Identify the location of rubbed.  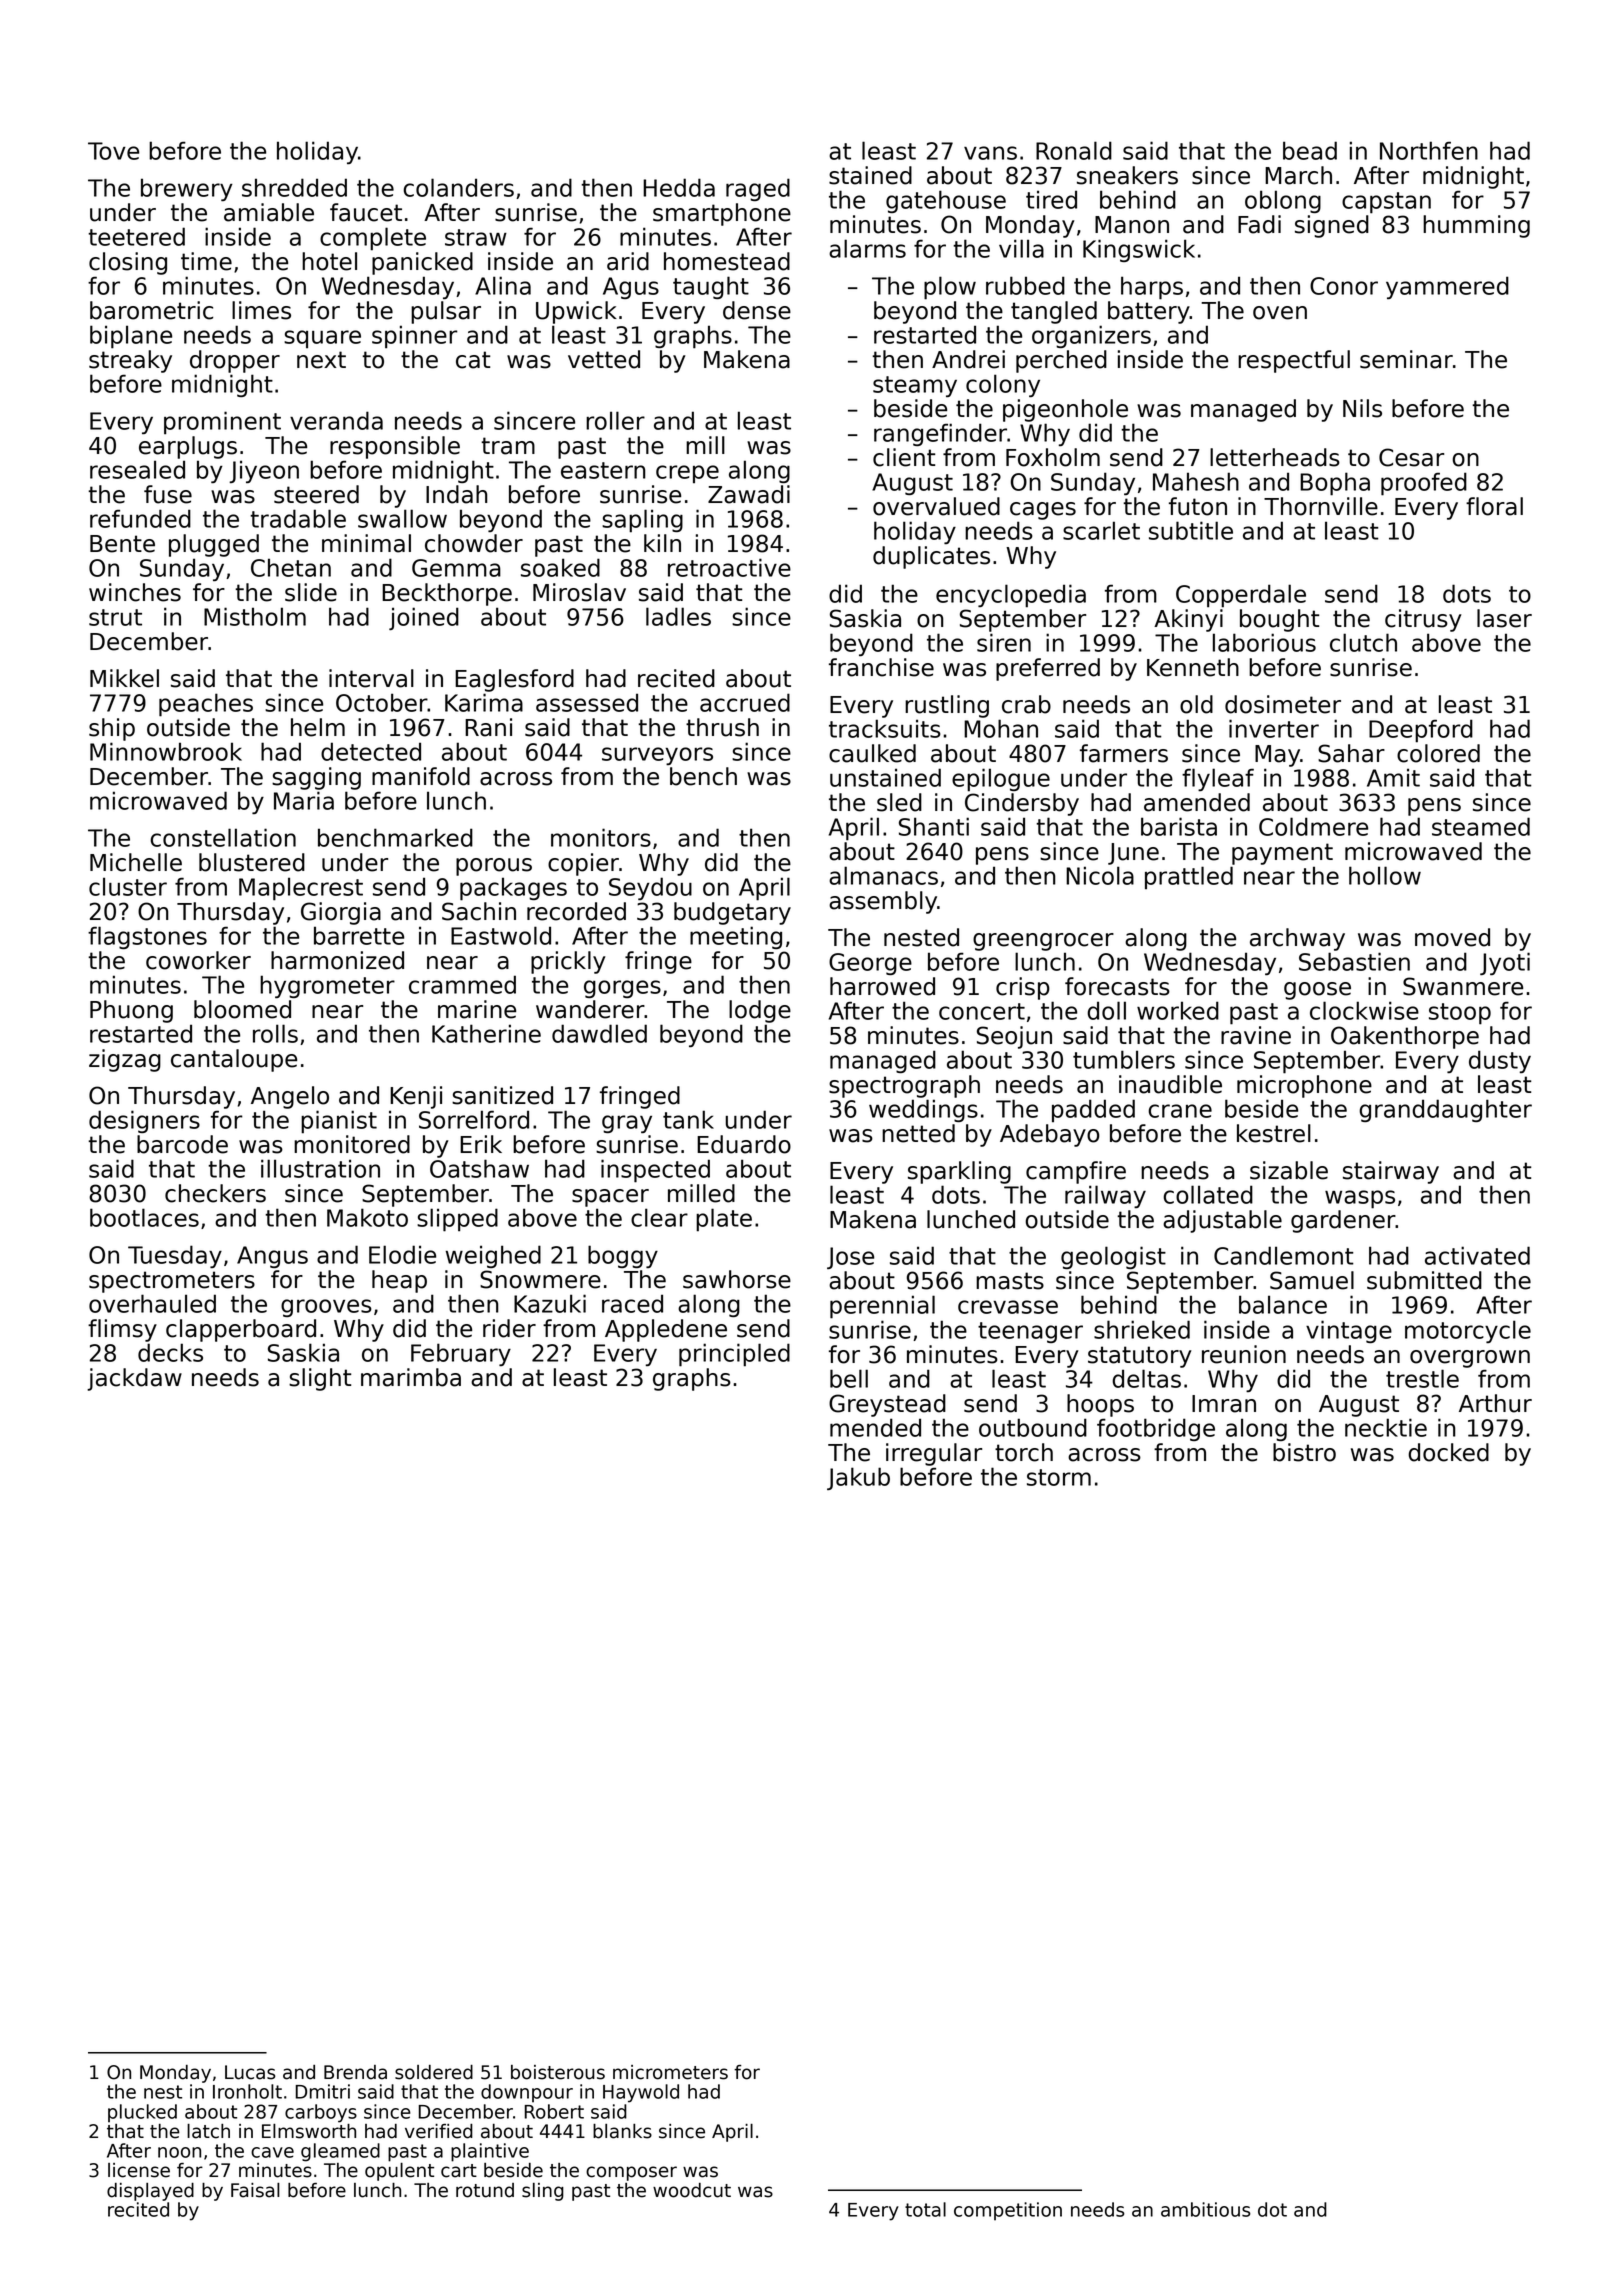
(1025, 285).
